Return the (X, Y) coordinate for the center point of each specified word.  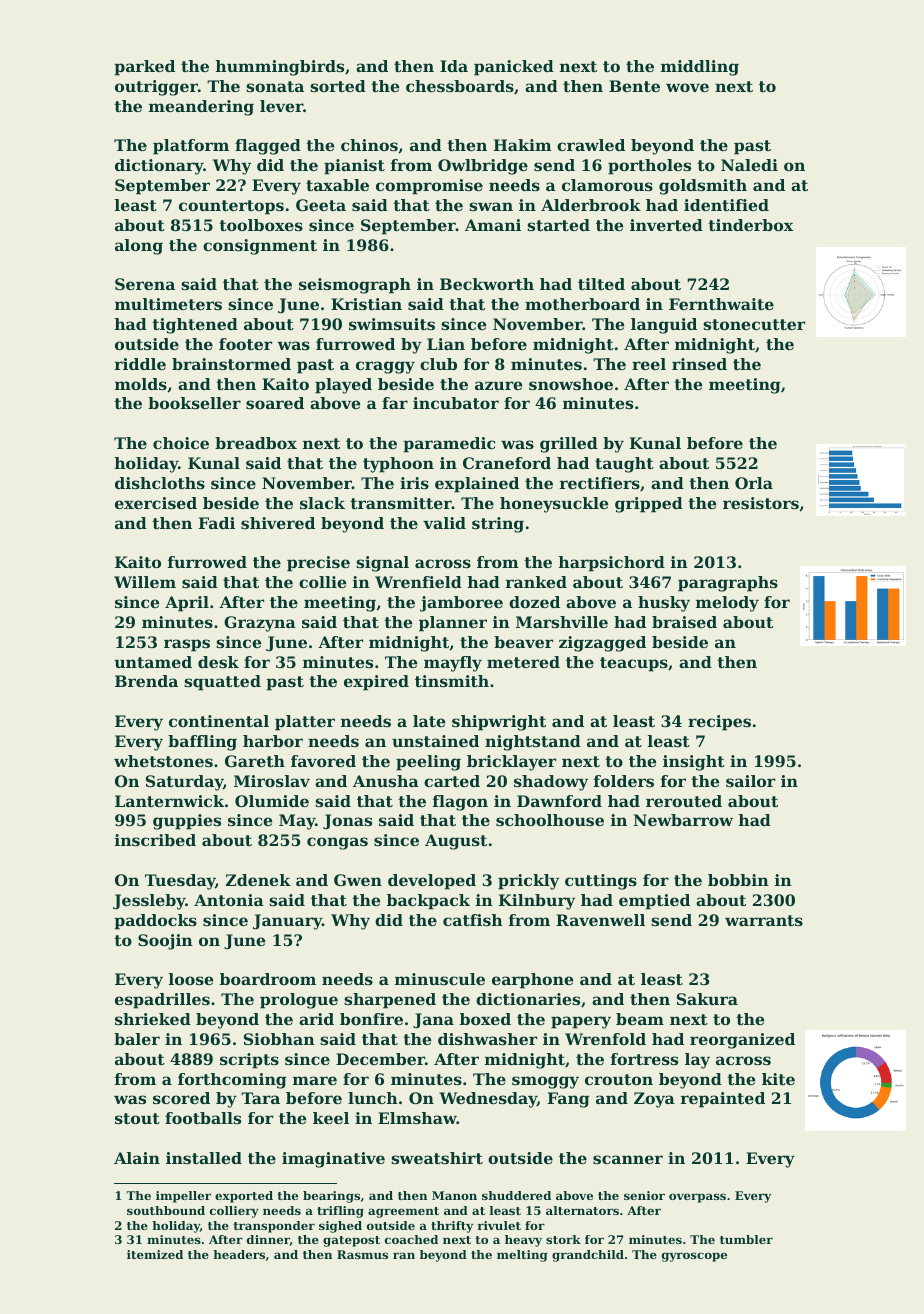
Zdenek (258, 880)
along (139, 247)
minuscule (440, 979)
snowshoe (571, 384)
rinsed (699, 364)
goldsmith (703, 187)
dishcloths (160, 483)
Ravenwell (600, 920)
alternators (582, 1210)
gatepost (351, 1241)
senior (644, 1195)
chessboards (460, 86)
